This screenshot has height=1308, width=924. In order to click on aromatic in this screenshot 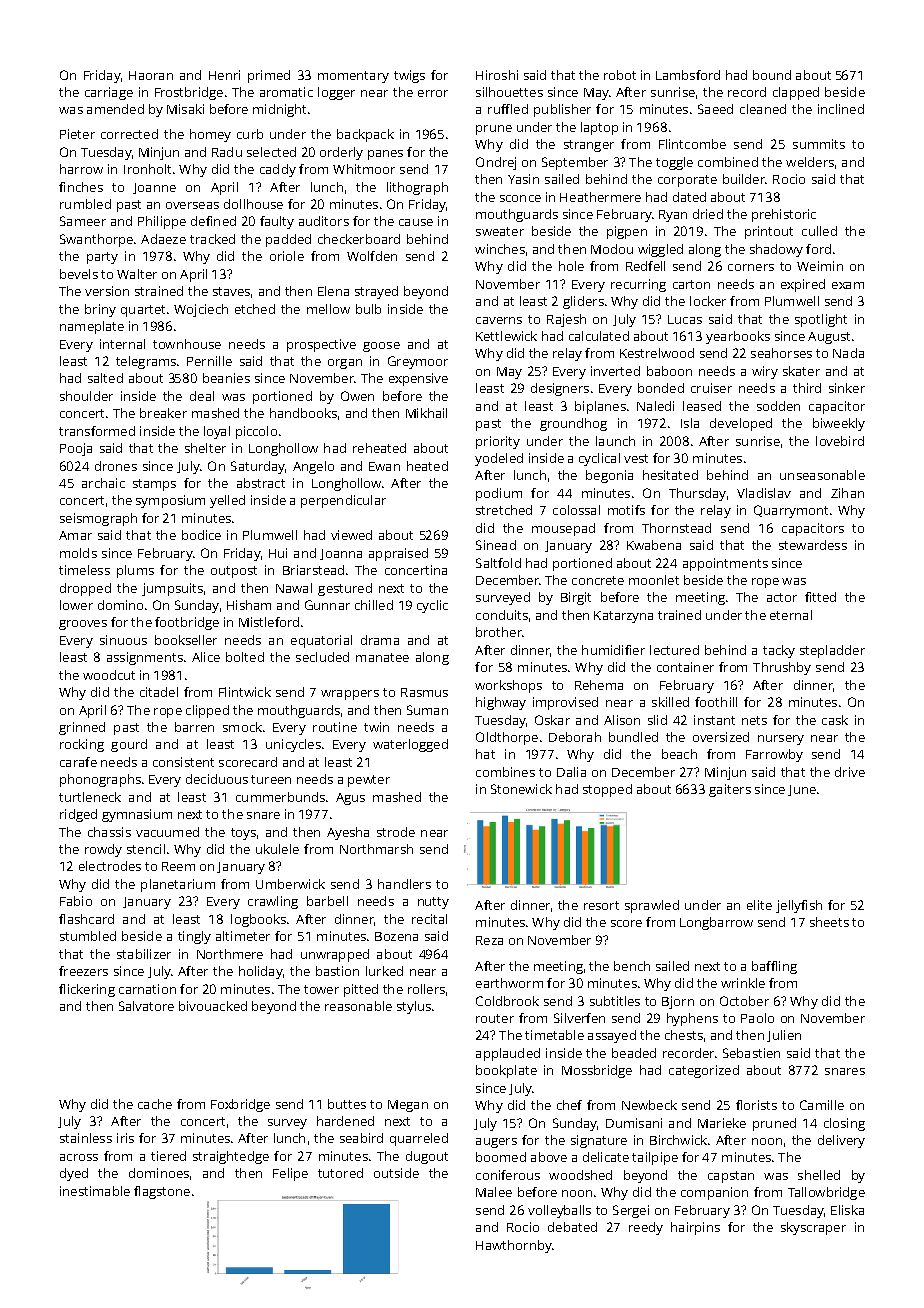, I will do `click(286, 92)`.
